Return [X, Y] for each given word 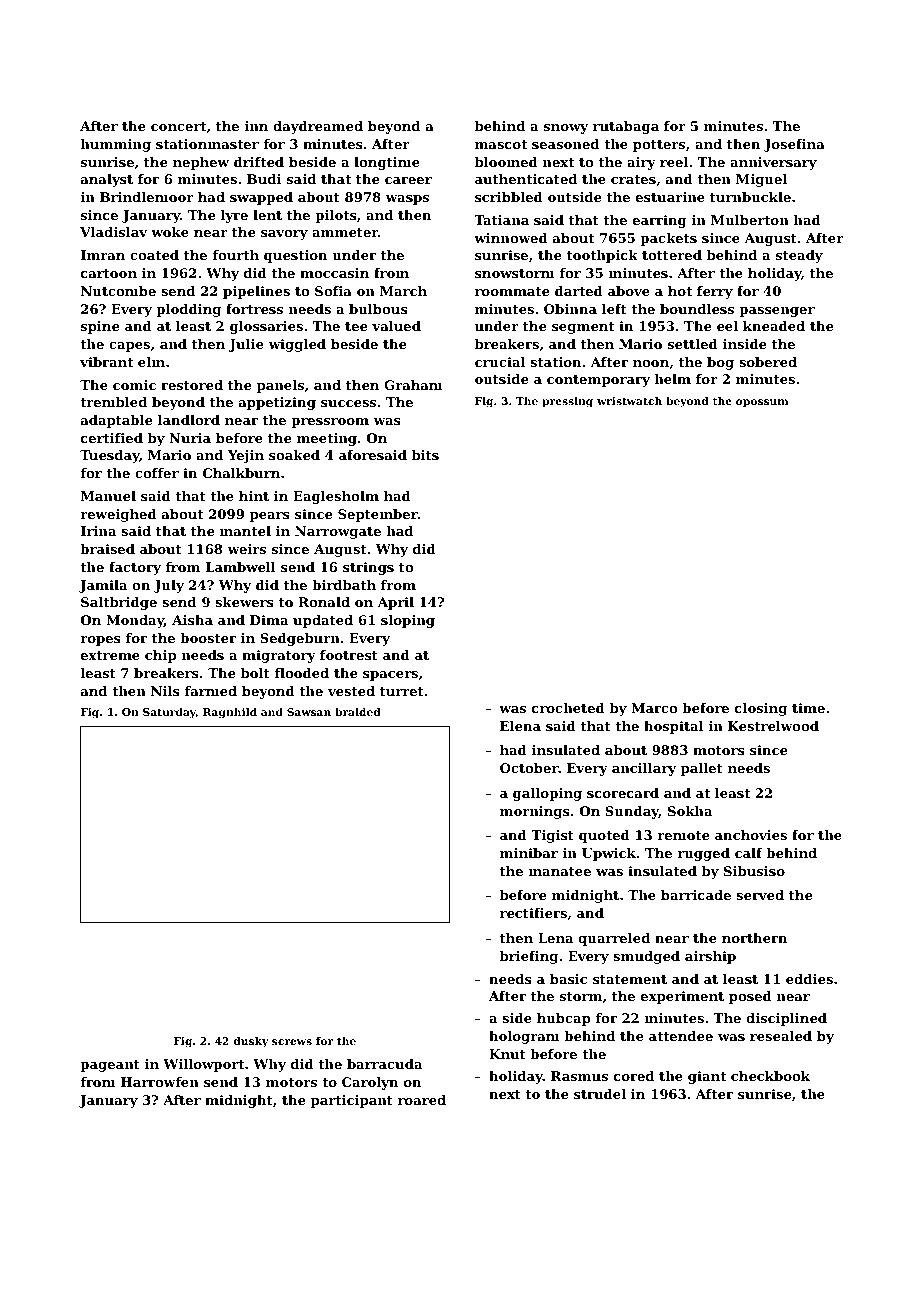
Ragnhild [230, 713]
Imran [103, 255]
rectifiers [533, 913]
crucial [500, 362]
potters [659, 146]
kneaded [774, 326]
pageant [110, 1066]
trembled [113, 402]
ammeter [345, 232]
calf [749, 853]
